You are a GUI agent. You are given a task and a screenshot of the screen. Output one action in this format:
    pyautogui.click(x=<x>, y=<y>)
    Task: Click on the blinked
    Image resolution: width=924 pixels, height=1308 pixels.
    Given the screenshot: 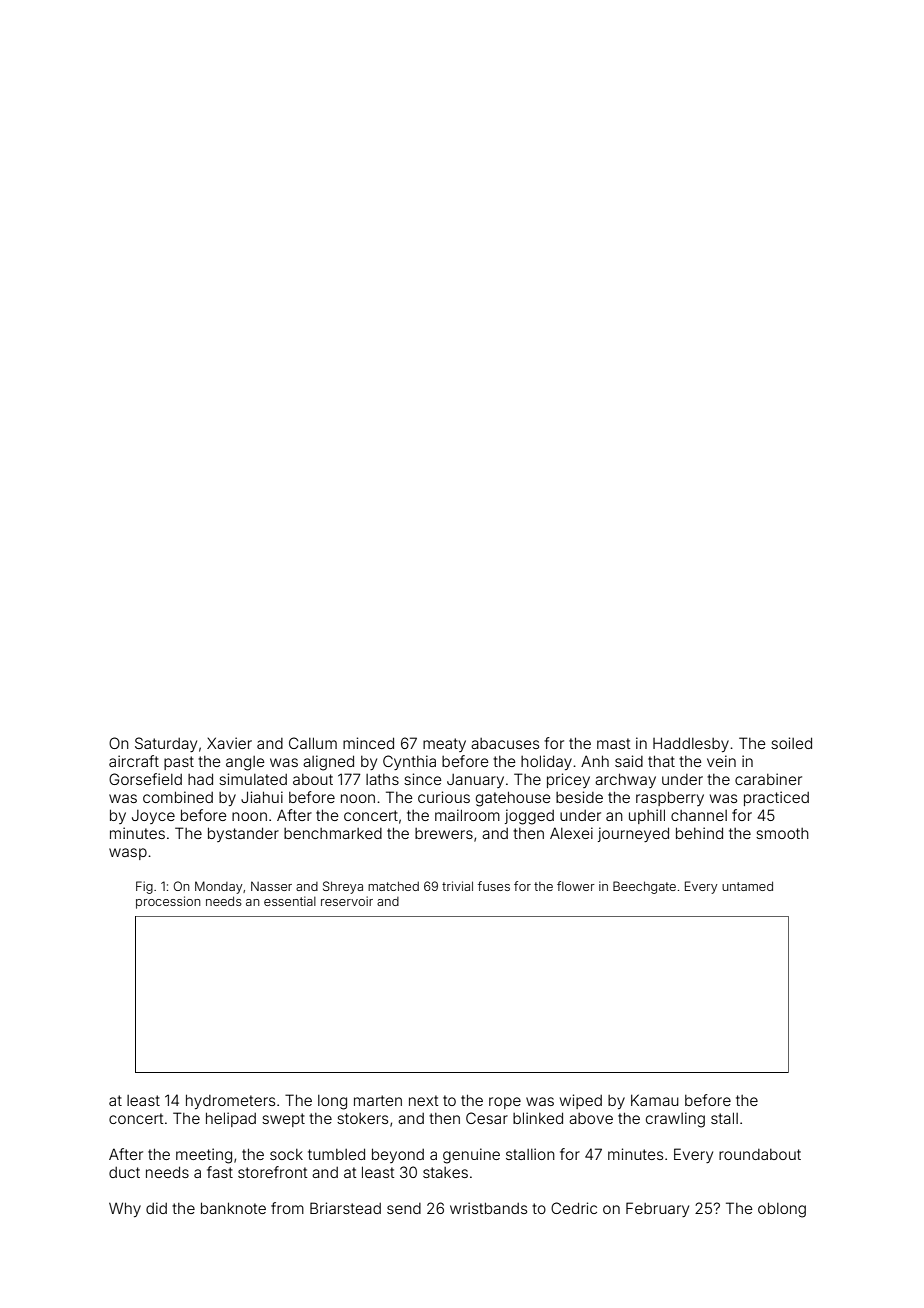 What is the action you would take?
    pyautogui.click(x=538, y=1118)
